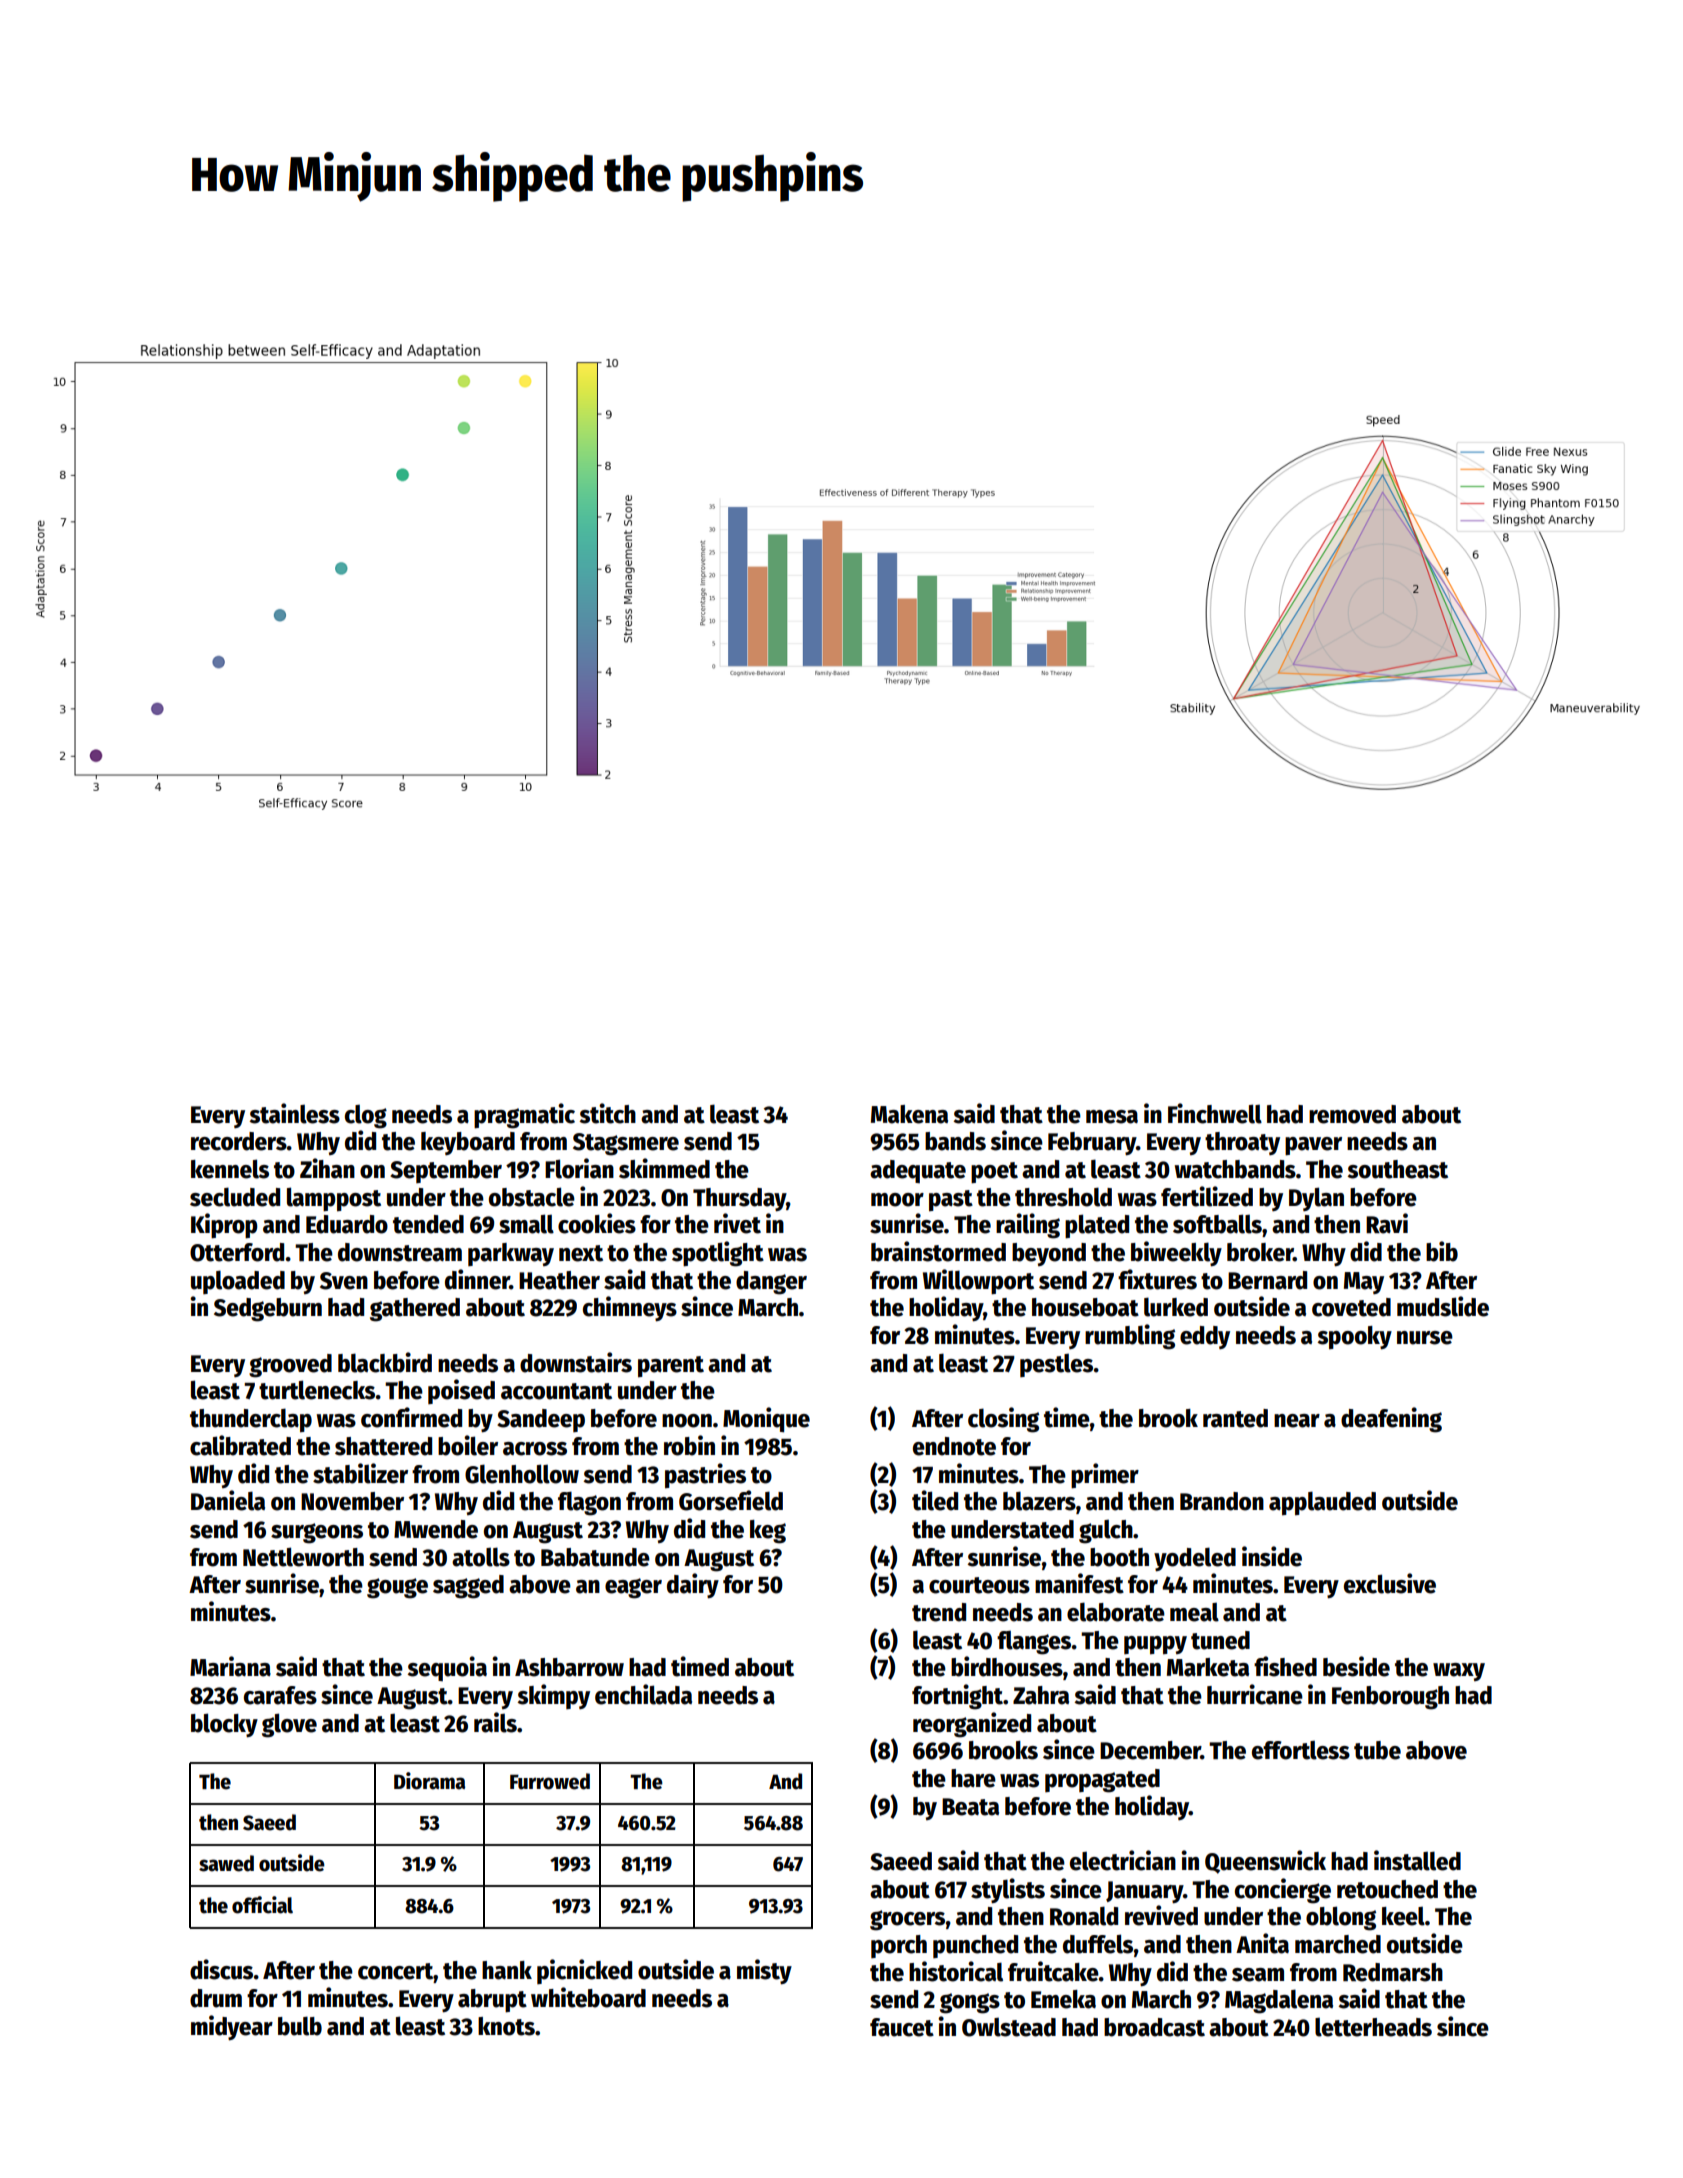  What do you see at coordinates (506, 2026) in the screenshot?
I see `knots` at bounding box center [506, 2026].
